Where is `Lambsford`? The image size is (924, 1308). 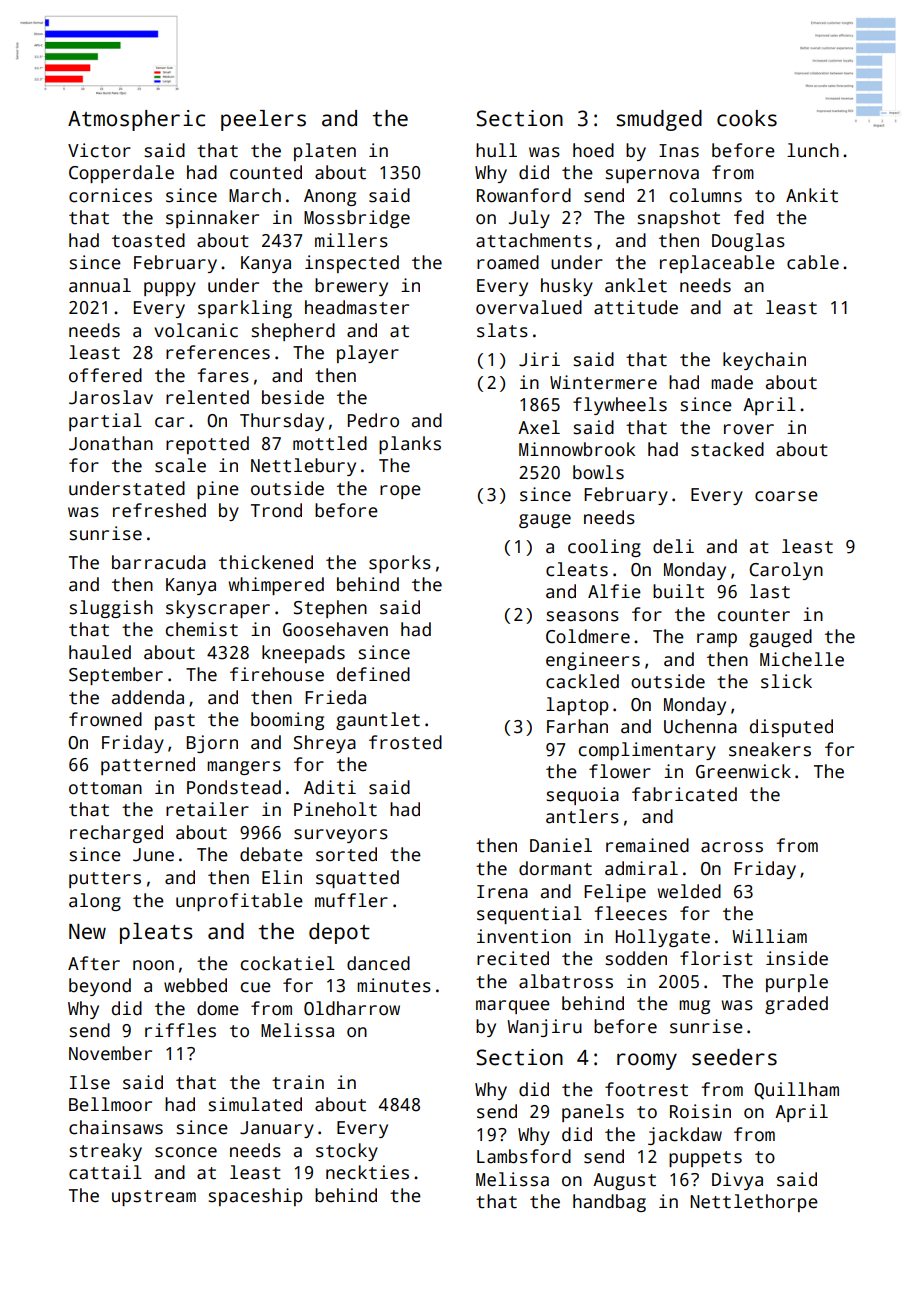 Lambsford is located at coordinates (524, 1156).
